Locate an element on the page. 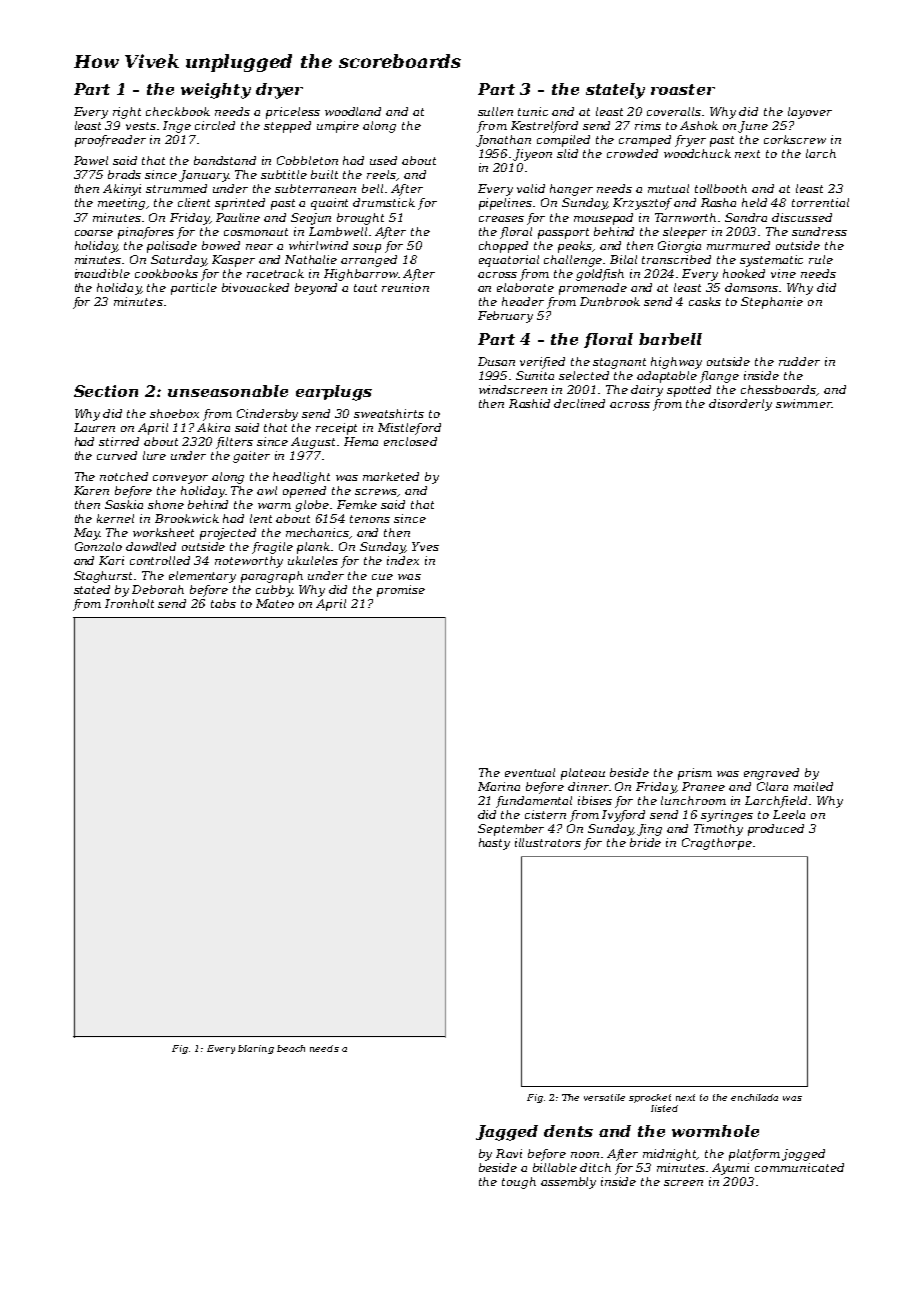 This image has width=924, height=1308. mechanics is located at coordinates (318, 533).
